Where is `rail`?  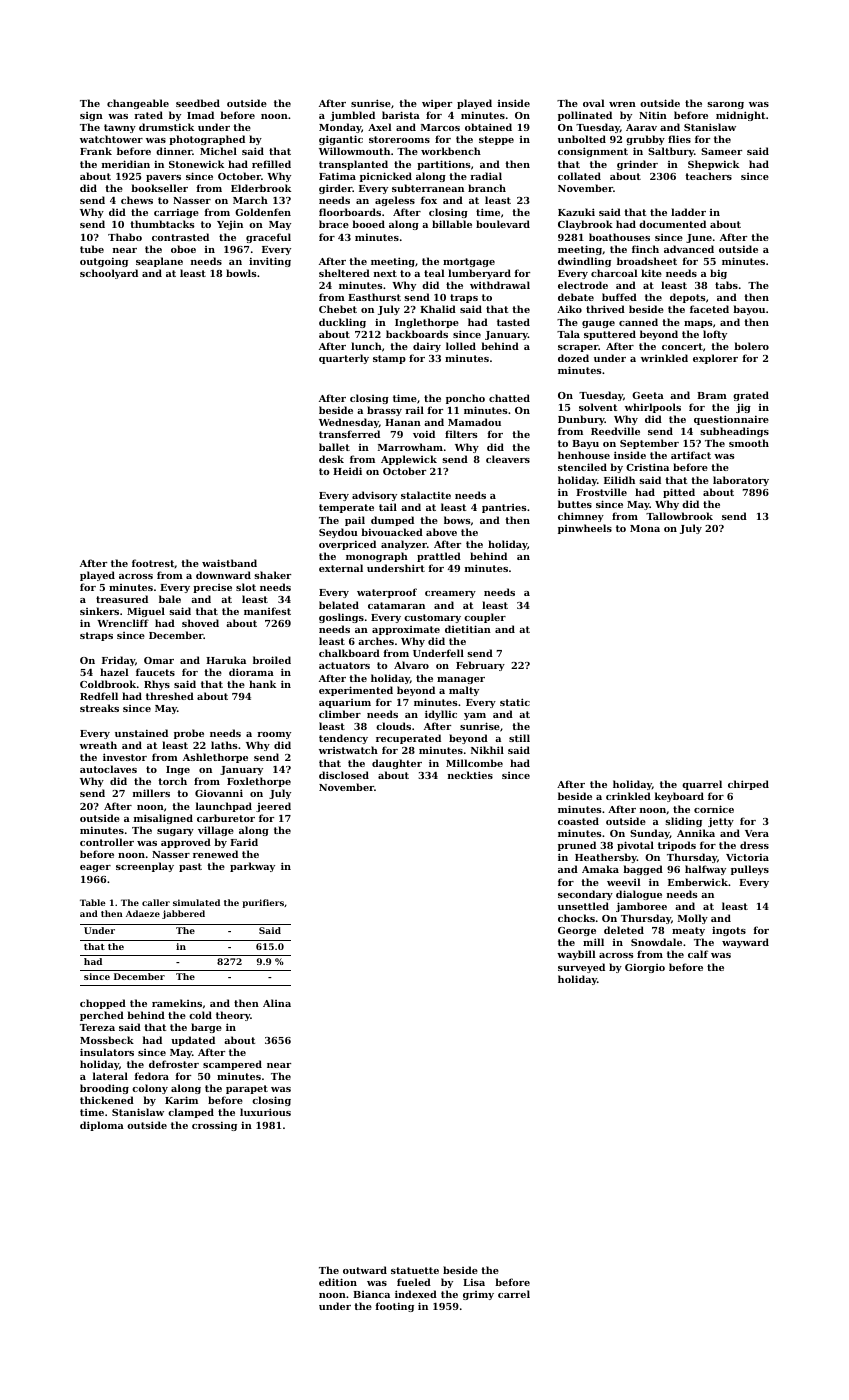 rail is located at coordinates (414, 410).
